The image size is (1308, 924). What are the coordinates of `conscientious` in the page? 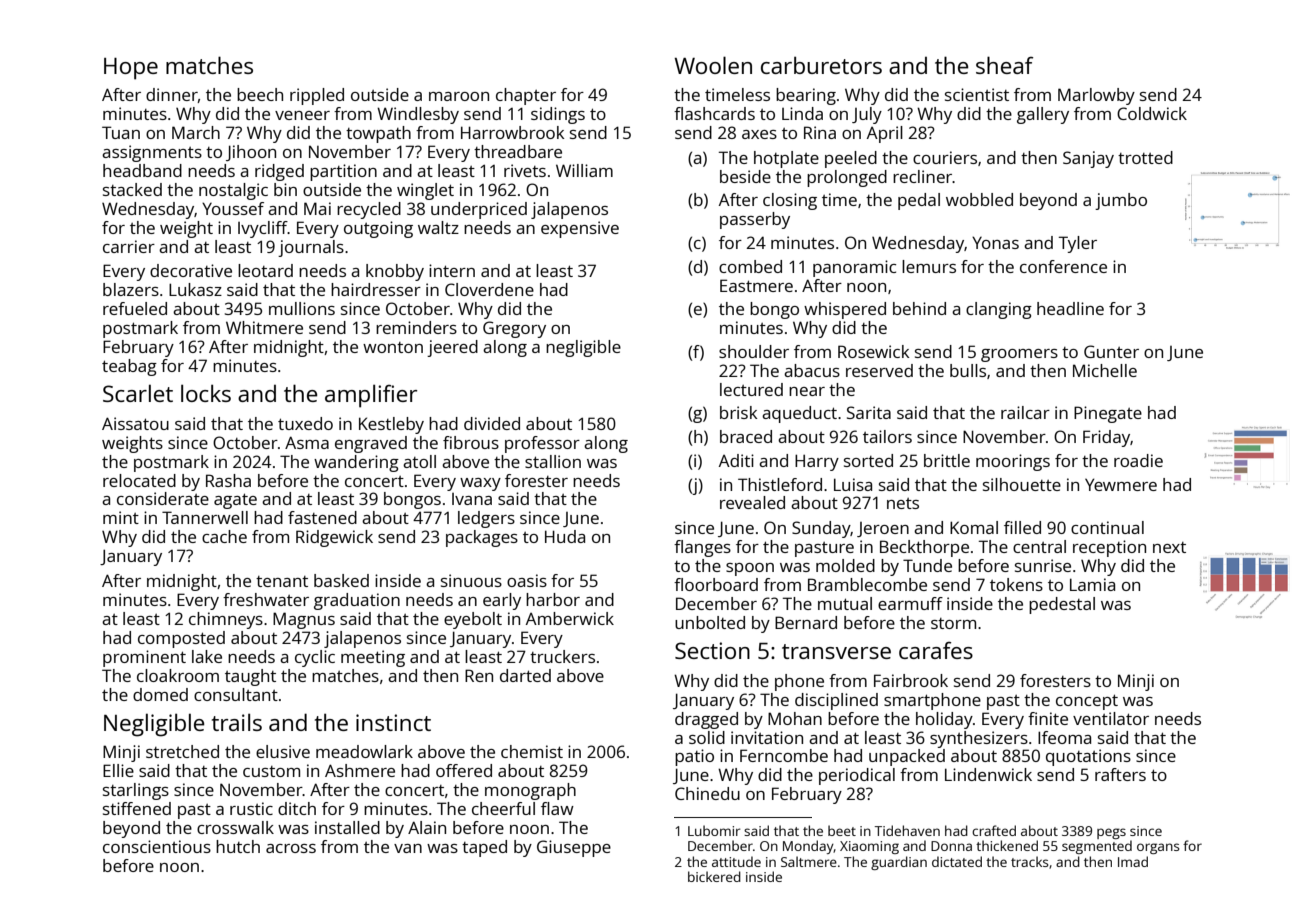 It's located at (157, 846).
